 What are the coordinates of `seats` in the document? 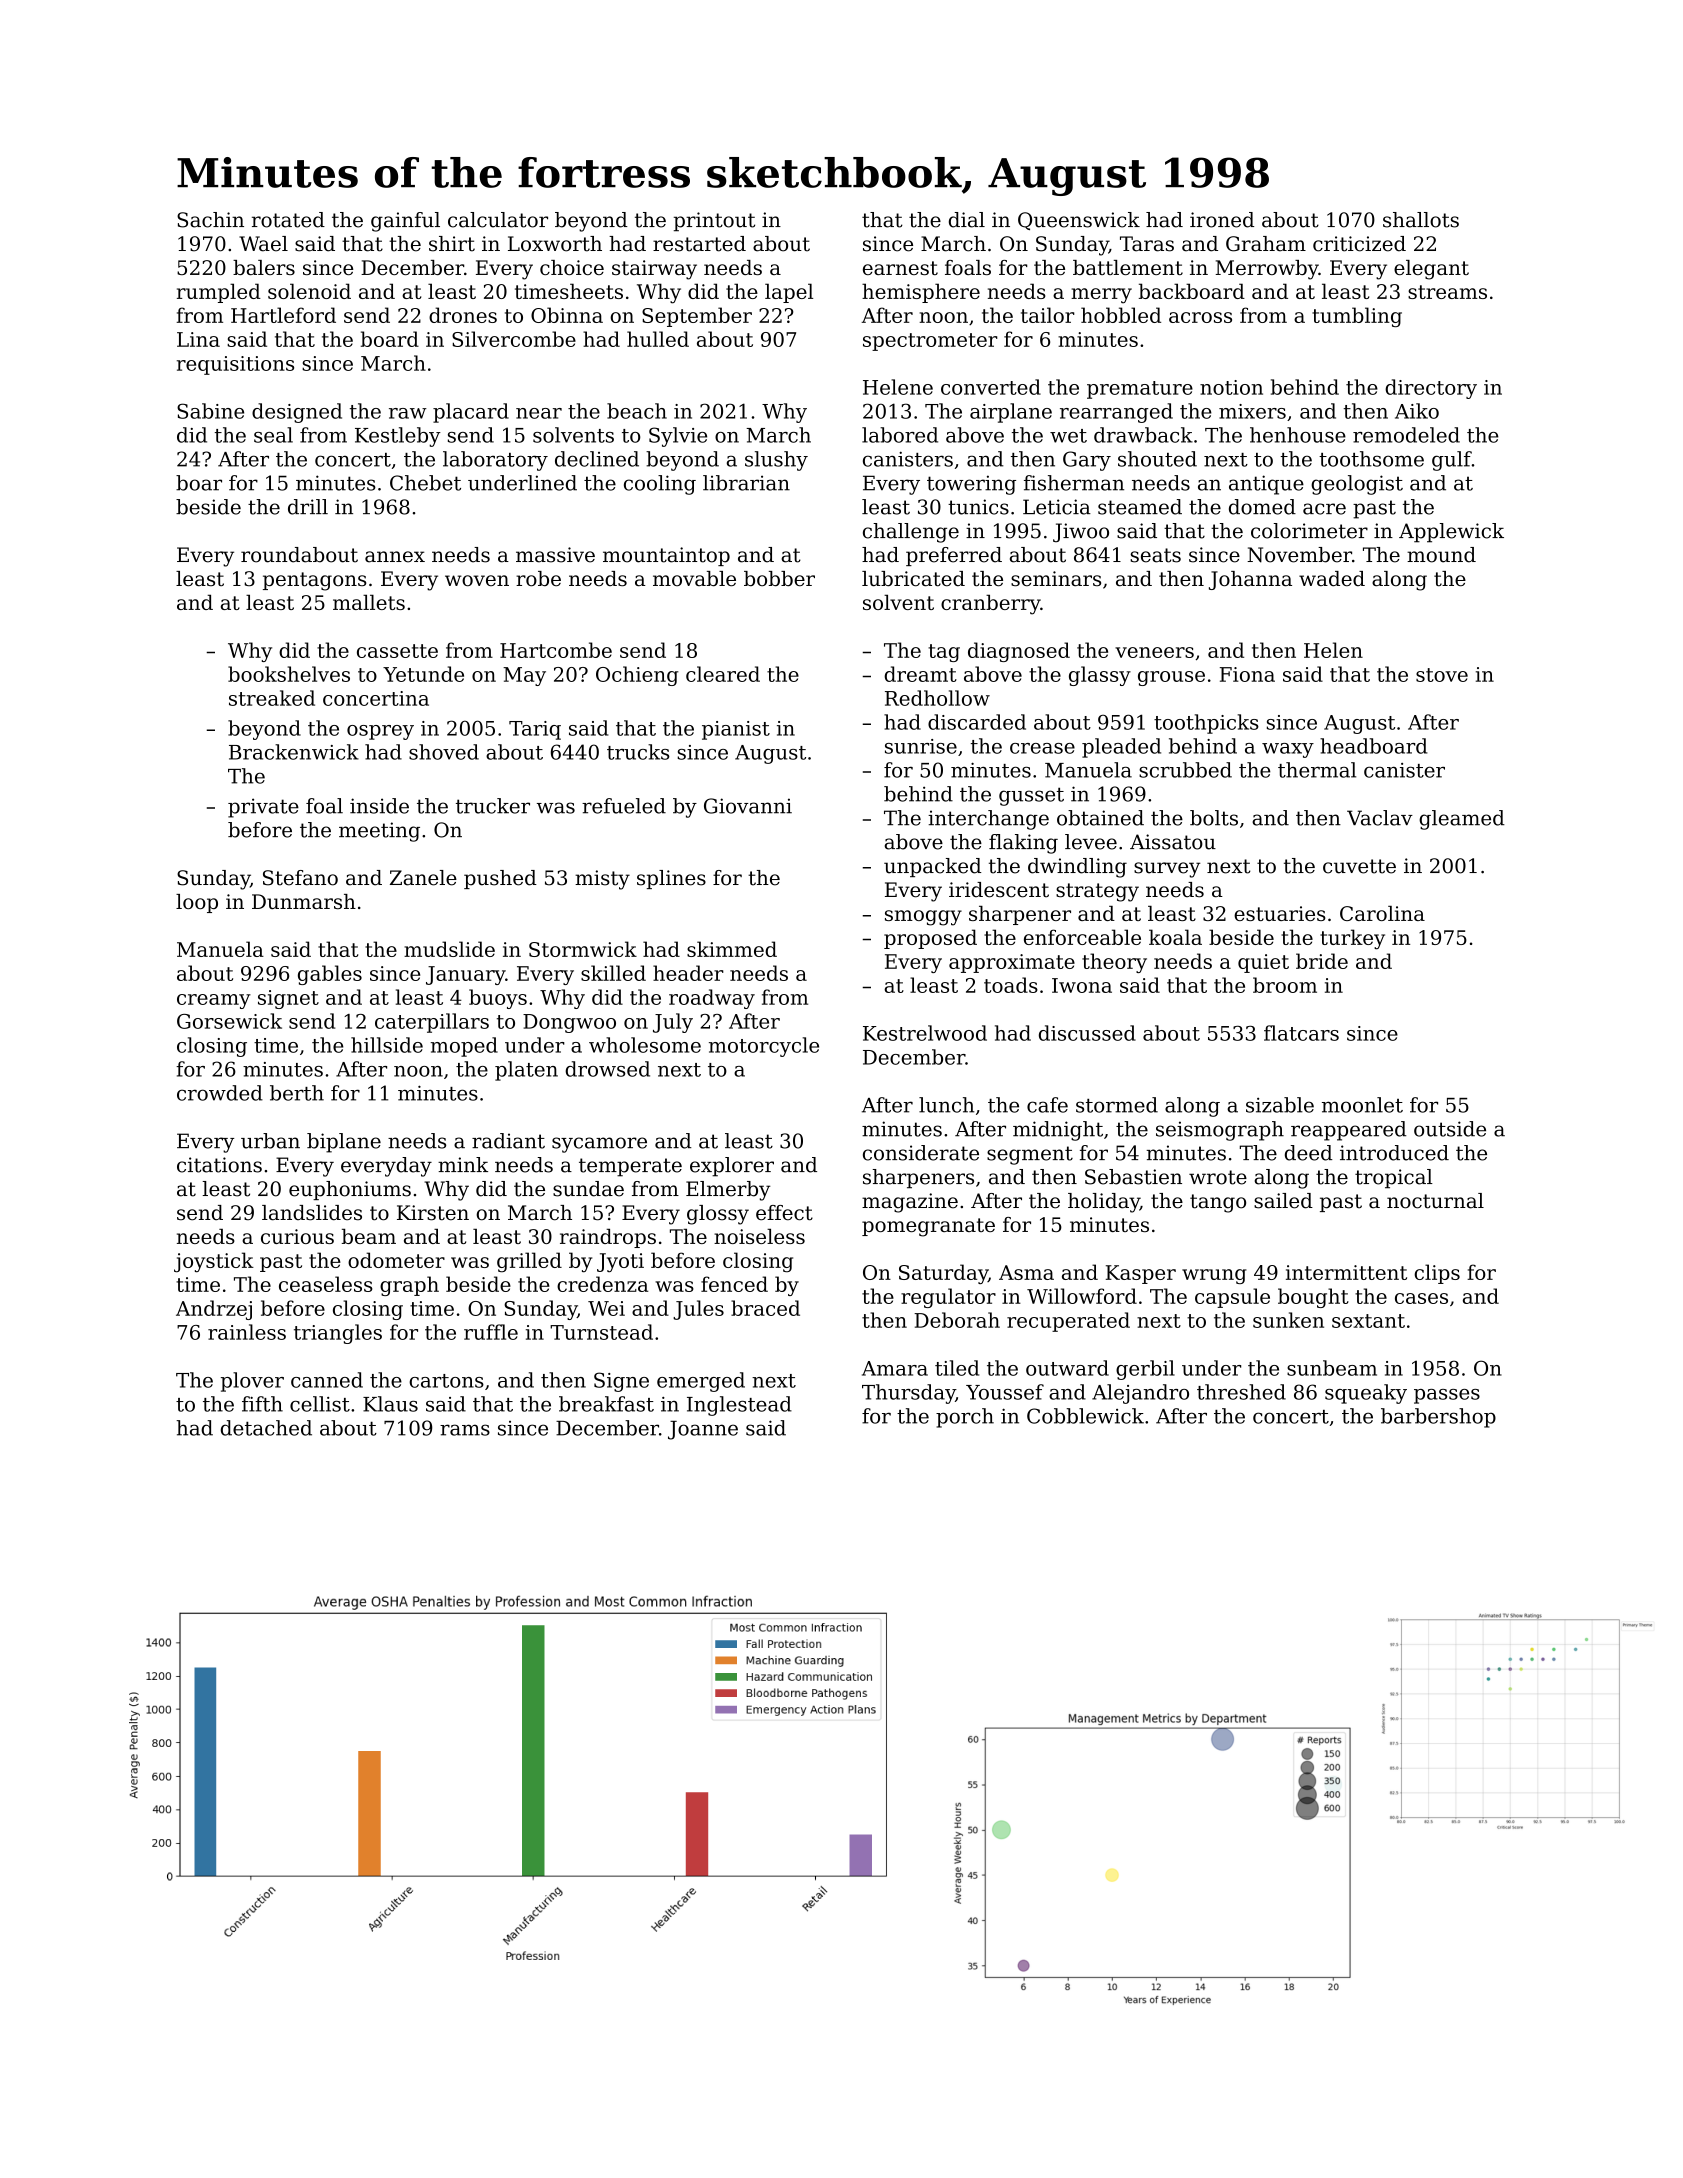 It's located at (1155, 555).
